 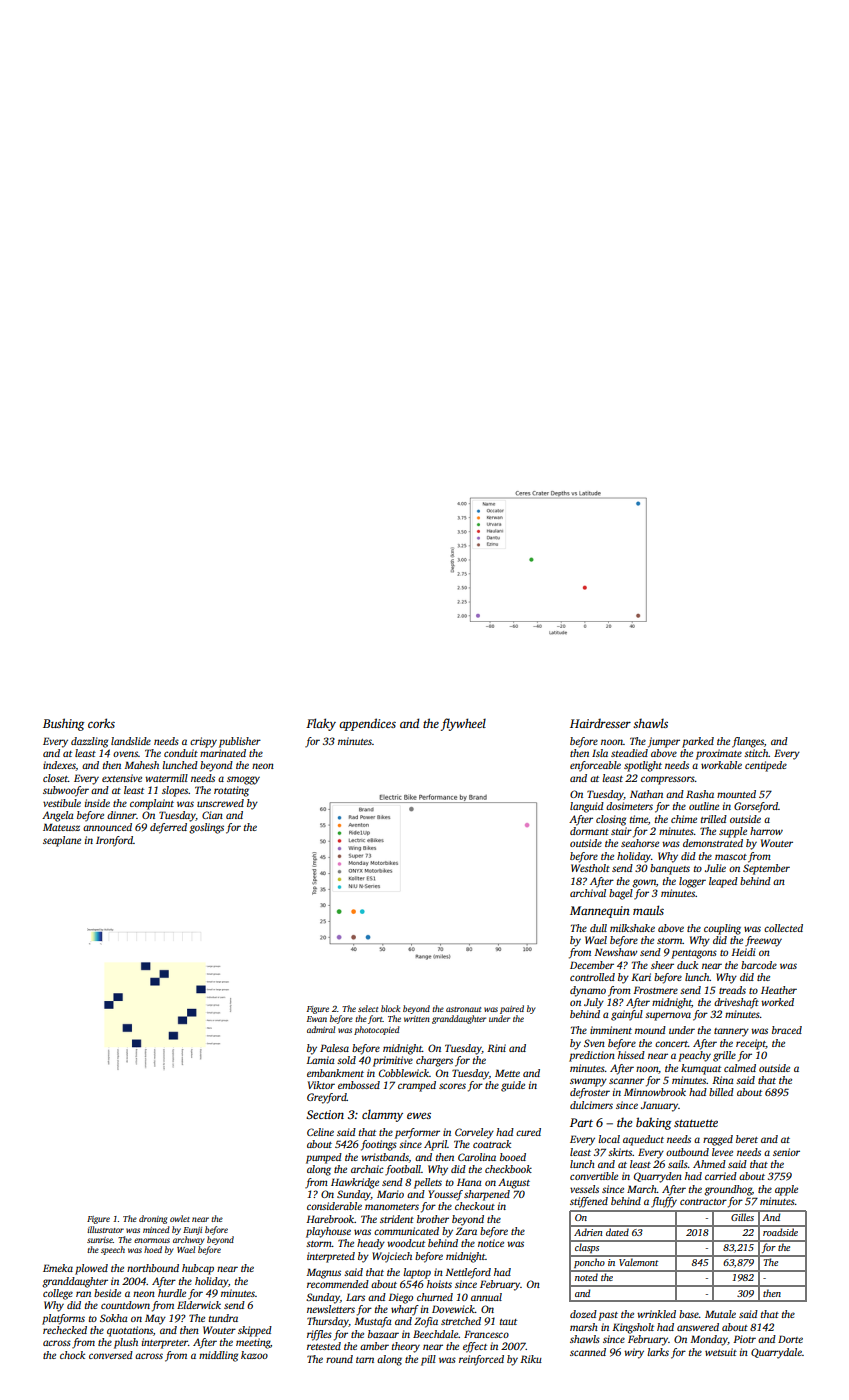 What do you see at coordinates (736, 1003) in the screenshot?
I see `driveshaft` at bounding box center [736, 1003].
